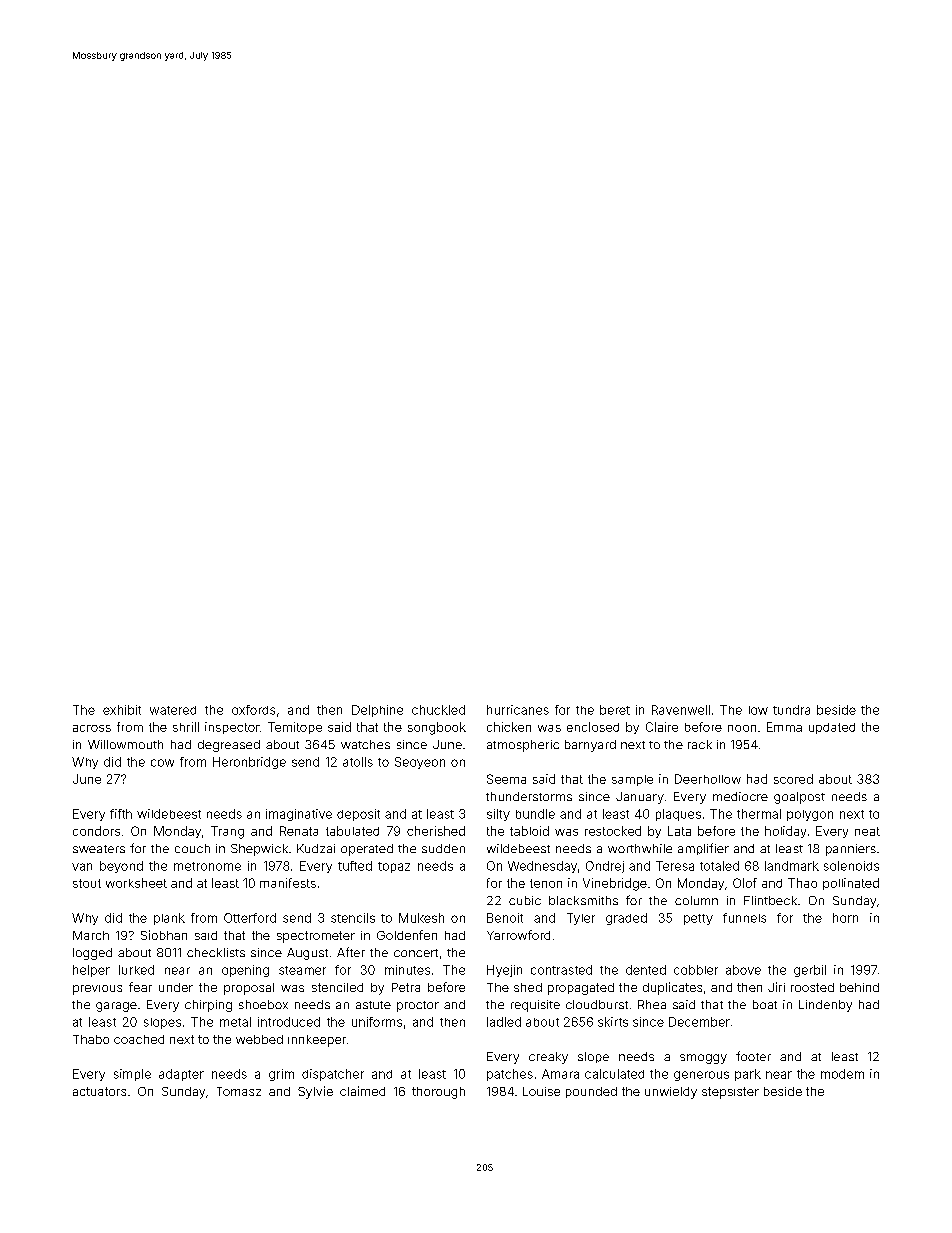  What do you see at coordinates (825, 1006) in the screenshot?
I see `Lindenby` at bounding box center [825, 1006].
